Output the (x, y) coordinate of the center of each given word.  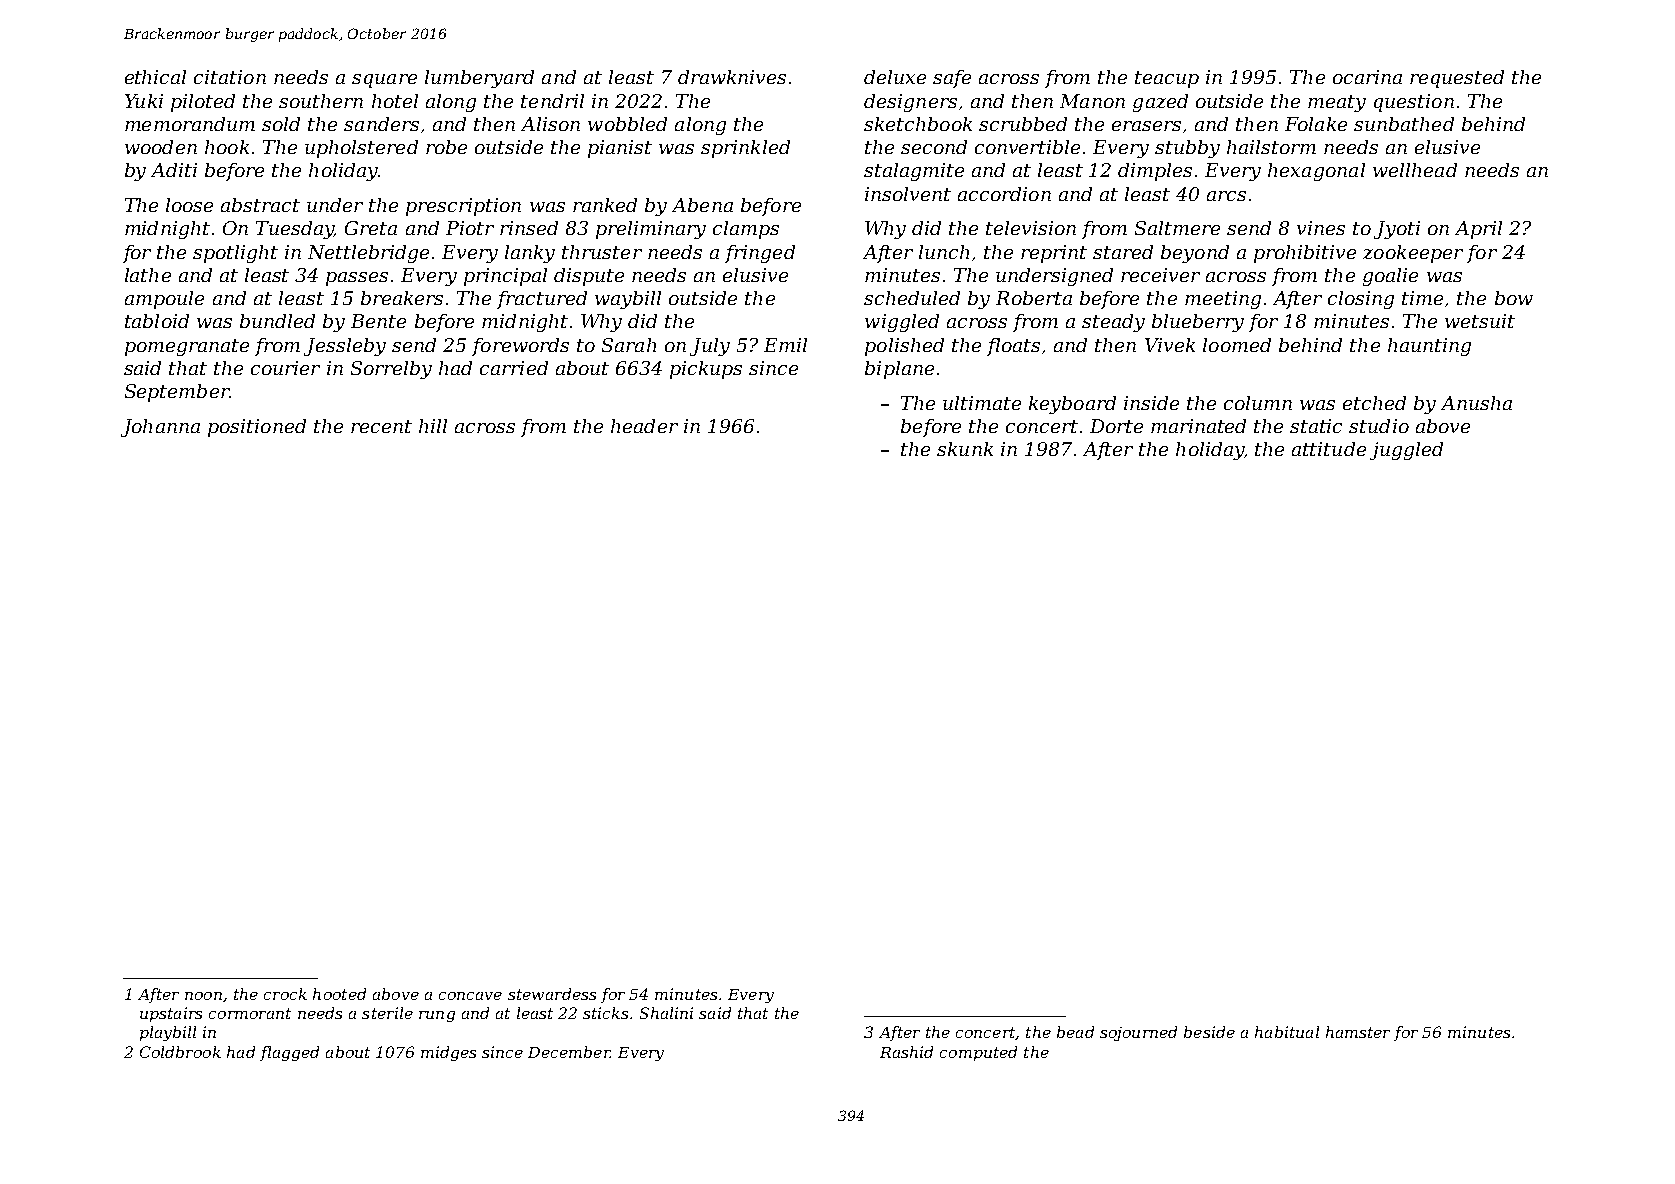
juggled (1406, 451)
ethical (155, 77)
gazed (1160, 103)
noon (203, 996)
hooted (339, 994)
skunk (965, 449)
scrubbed (1023, 124)
